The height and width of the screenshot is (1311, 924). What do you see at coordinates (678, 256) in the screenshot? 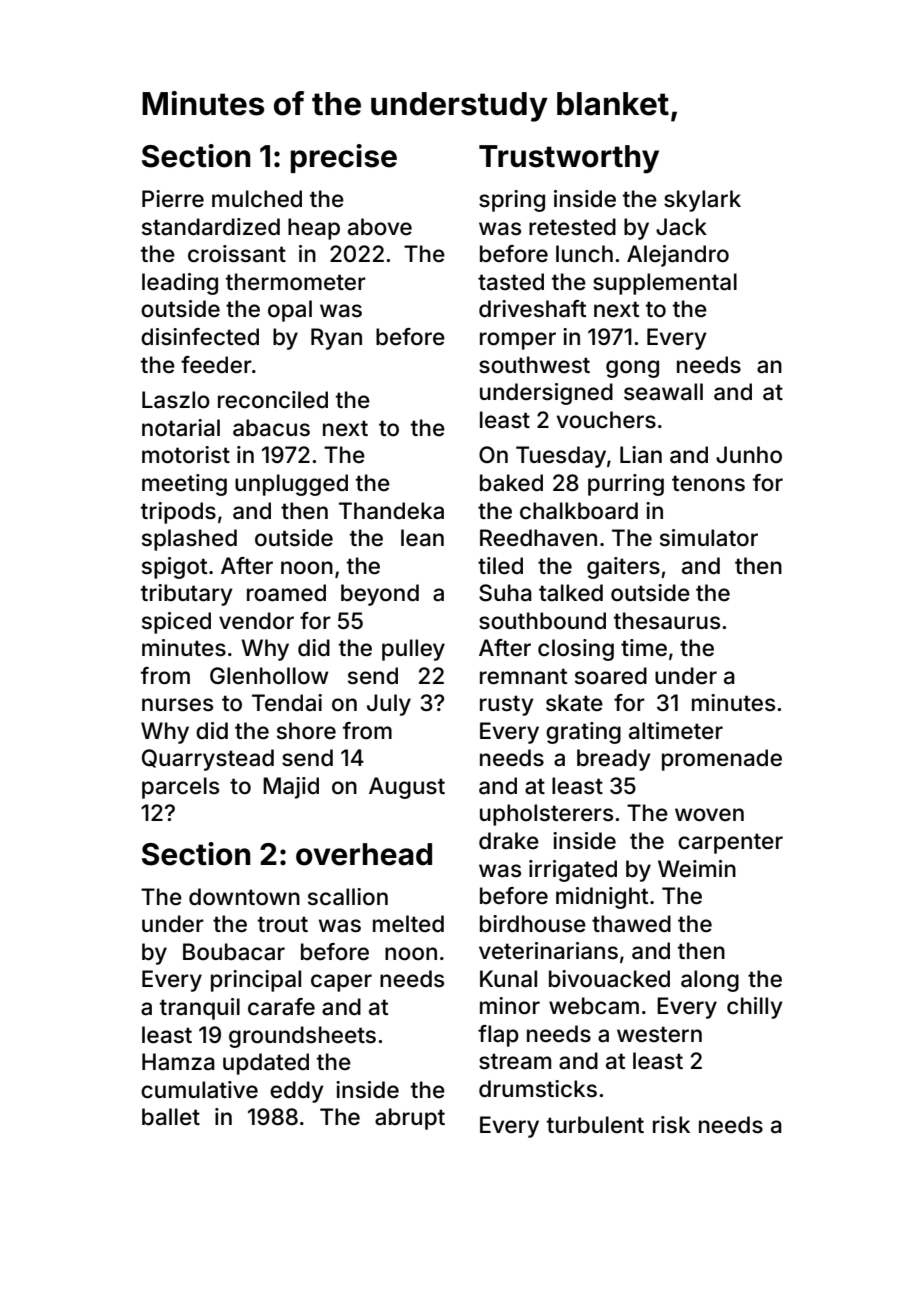
I see `Alejandro` at bounding box center [678, 256].
